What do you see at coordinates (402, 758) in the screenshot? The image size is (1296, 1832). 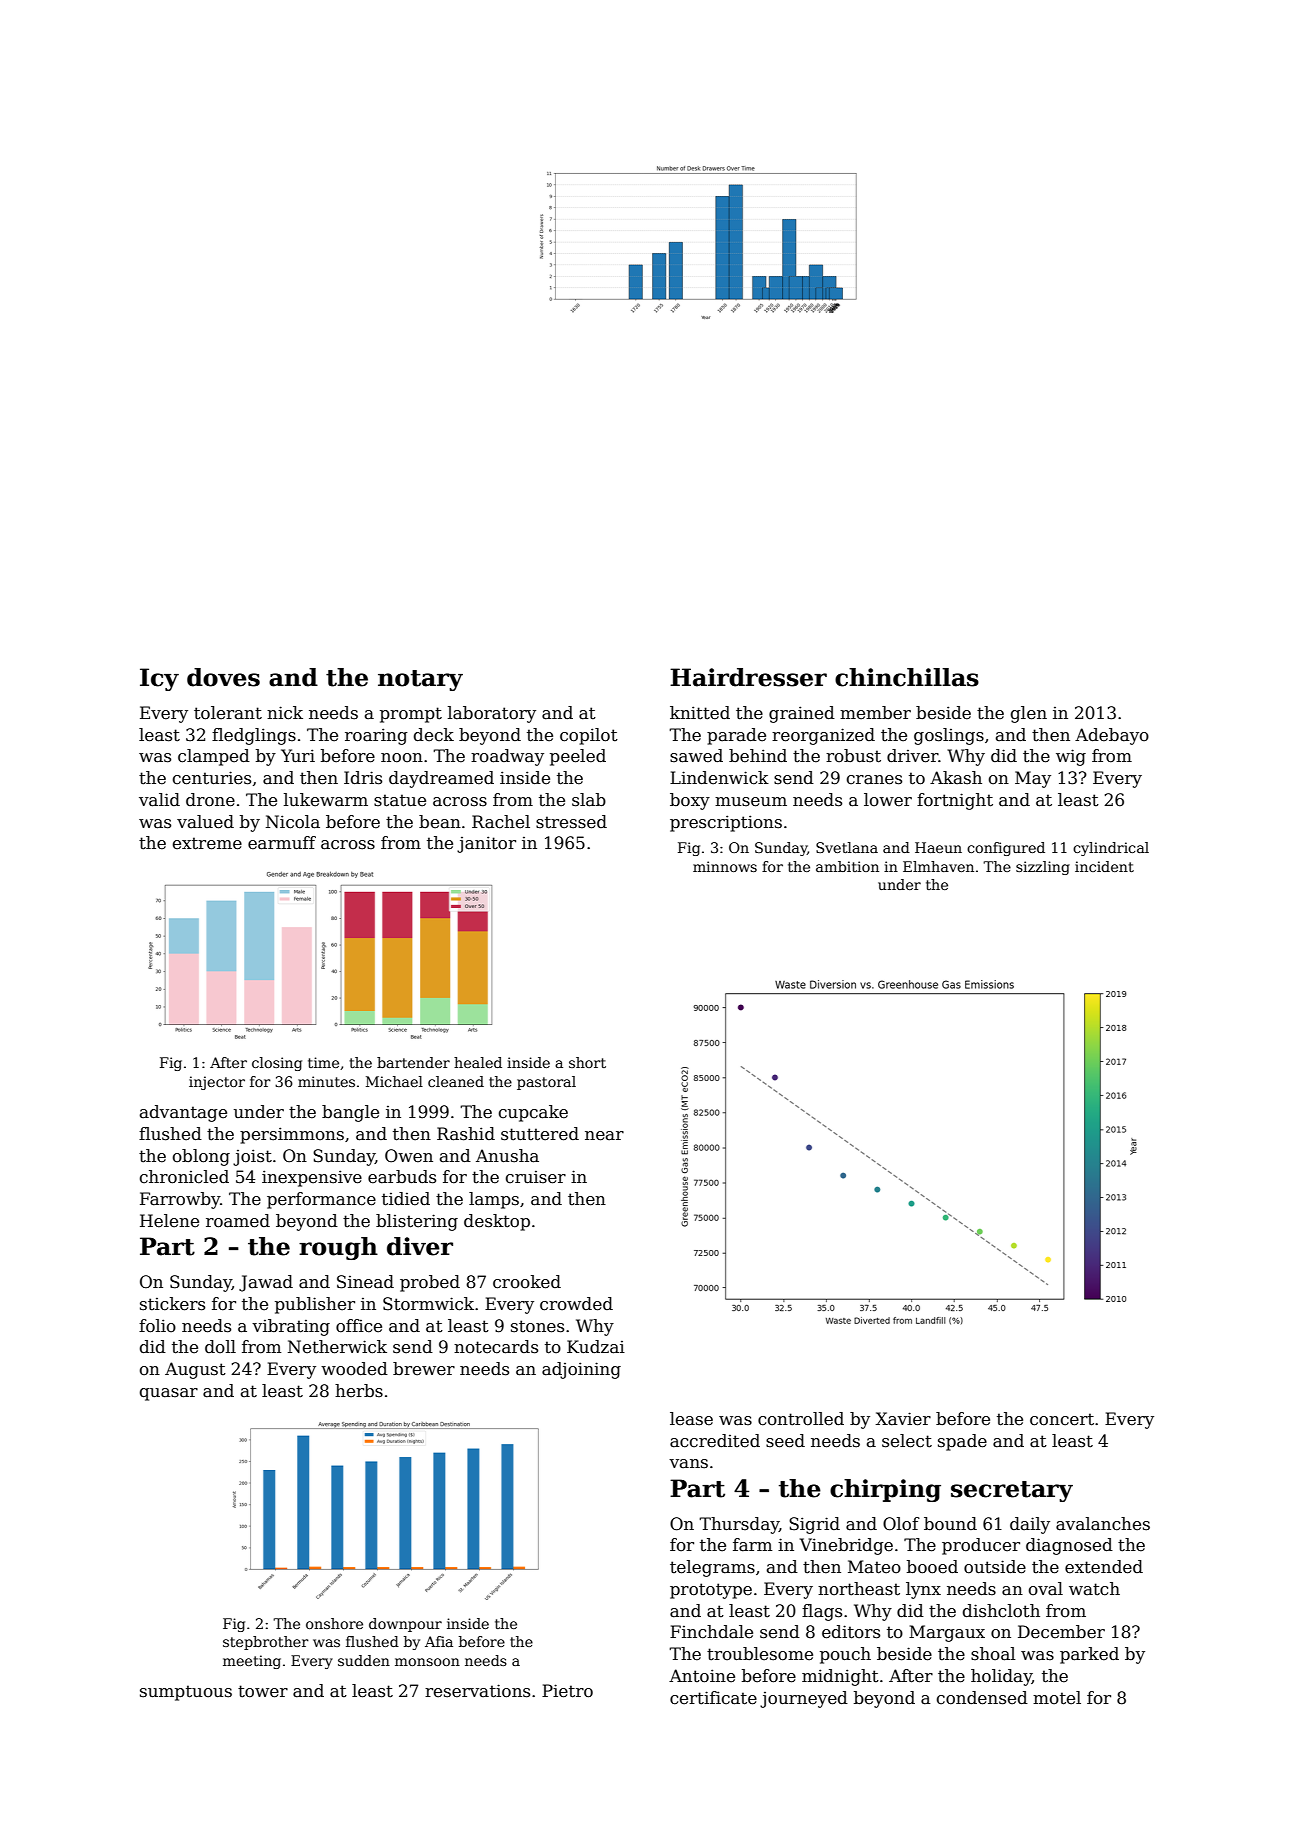 I see `noon` at bounding box center [402, 758].
